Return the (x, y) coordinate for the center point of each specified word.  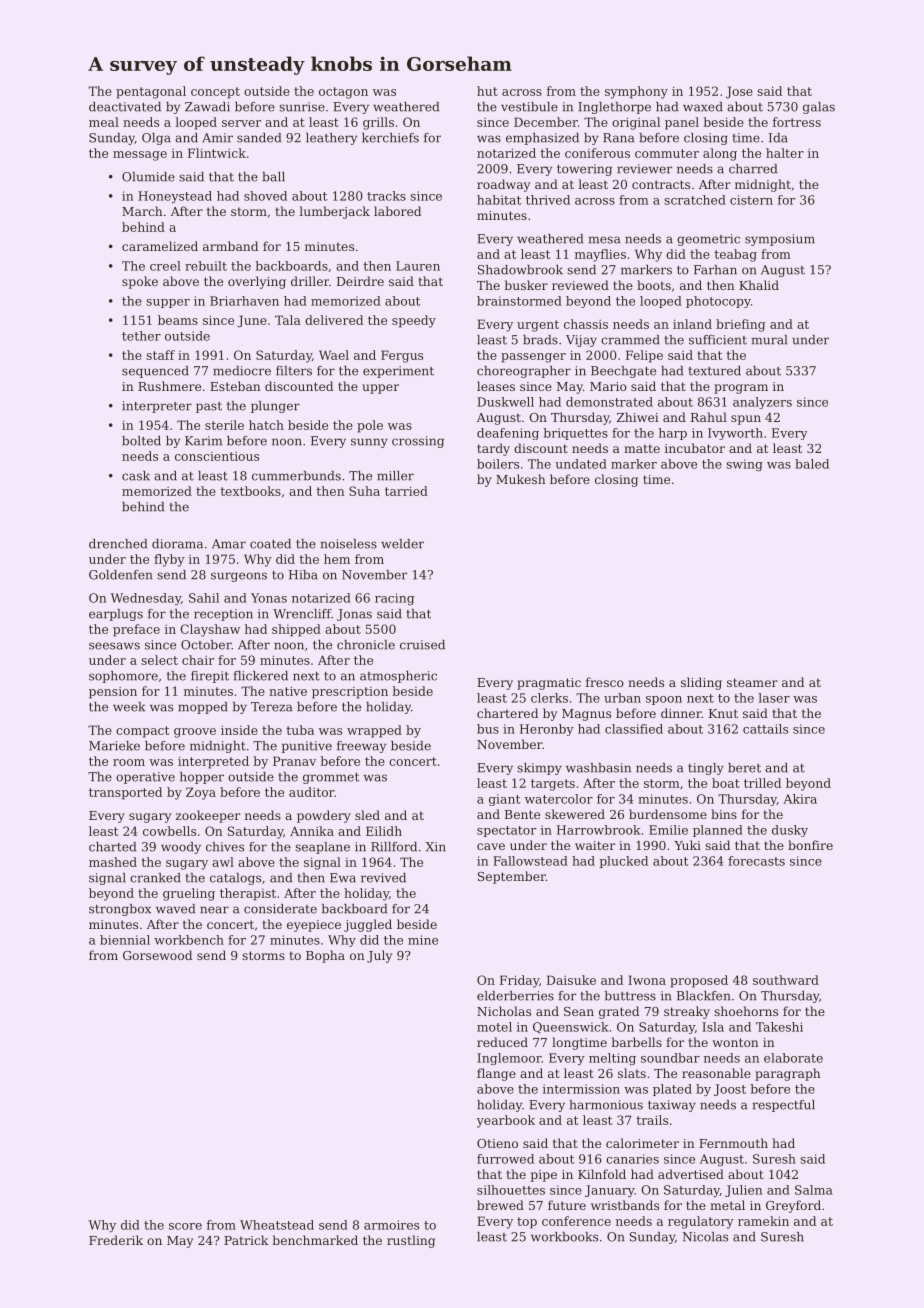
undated (581, 464)
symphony (636, 92)
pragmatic (549, 684)
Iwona (647, 980)
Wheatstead (277, 1225)
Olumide (148, 177)
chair (198, 660)
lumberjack (335, 212)
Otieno (497, 1143)
